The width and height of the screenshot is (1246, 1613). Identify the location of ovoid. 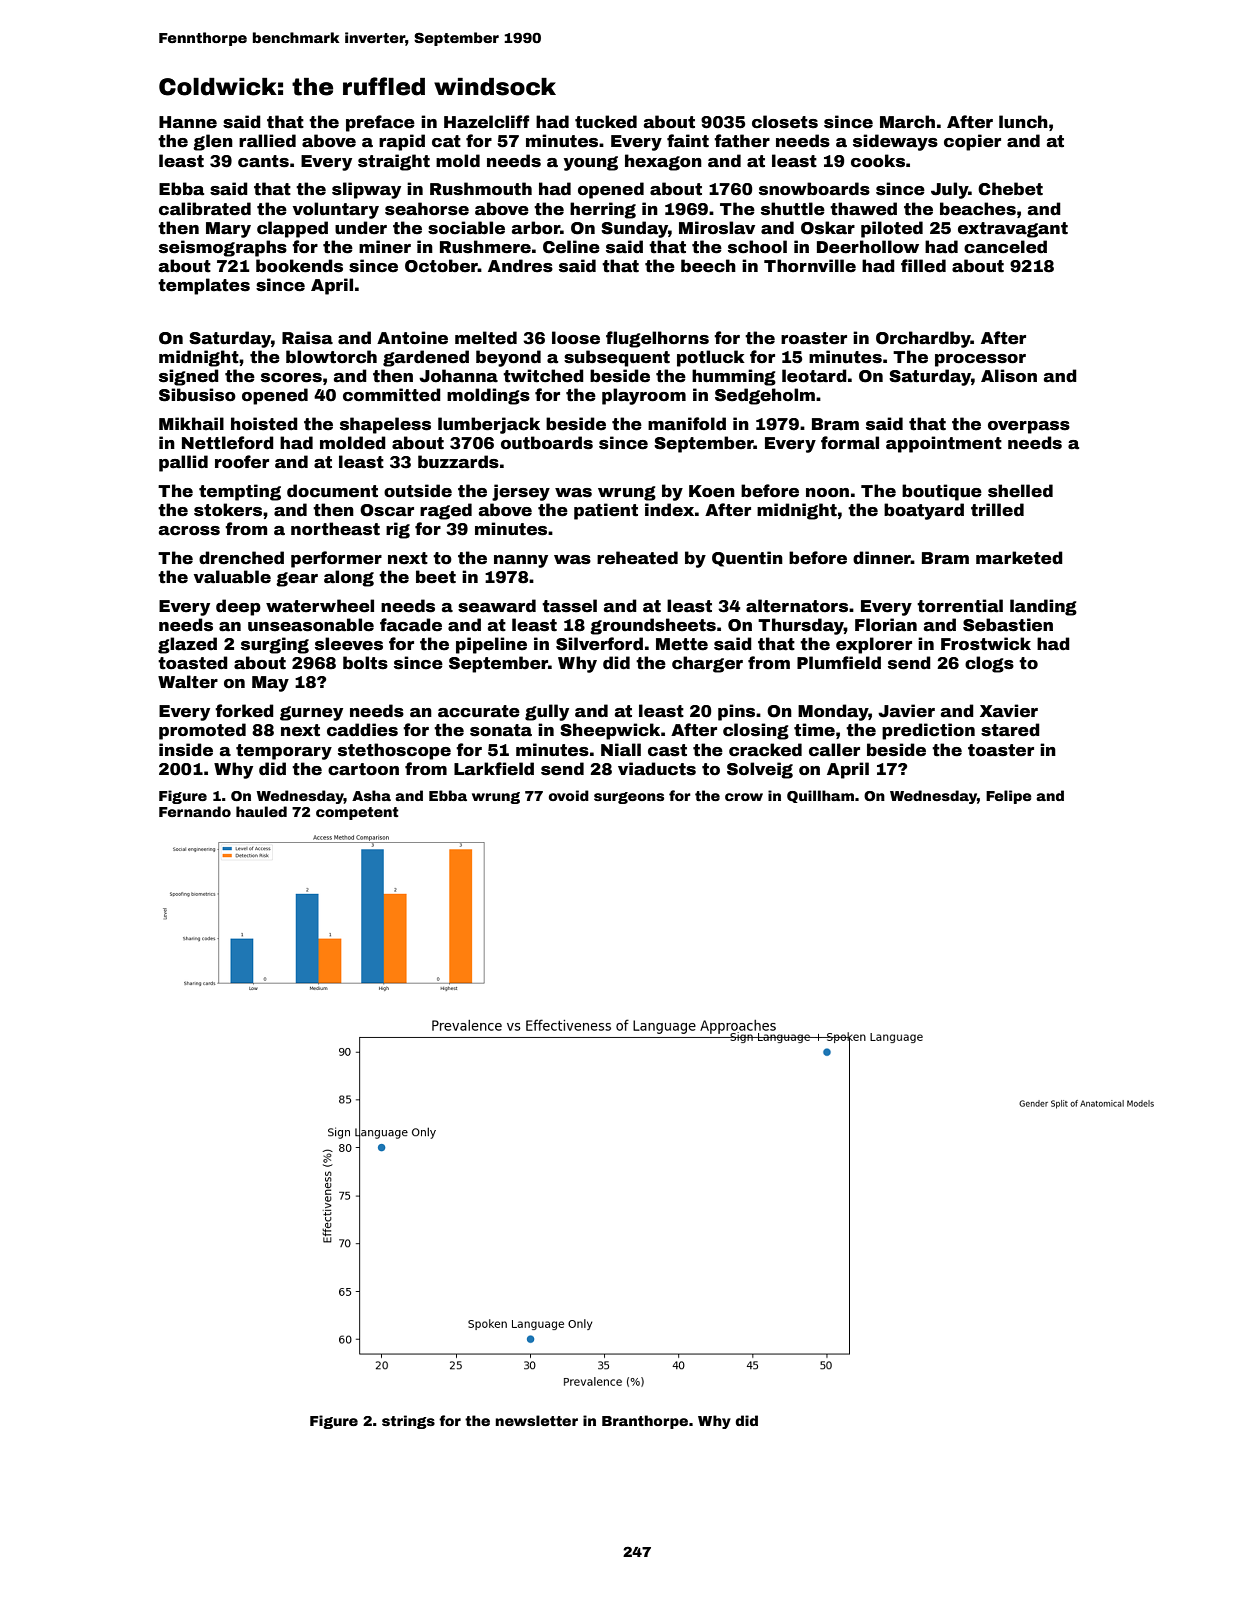
(569, 795).
